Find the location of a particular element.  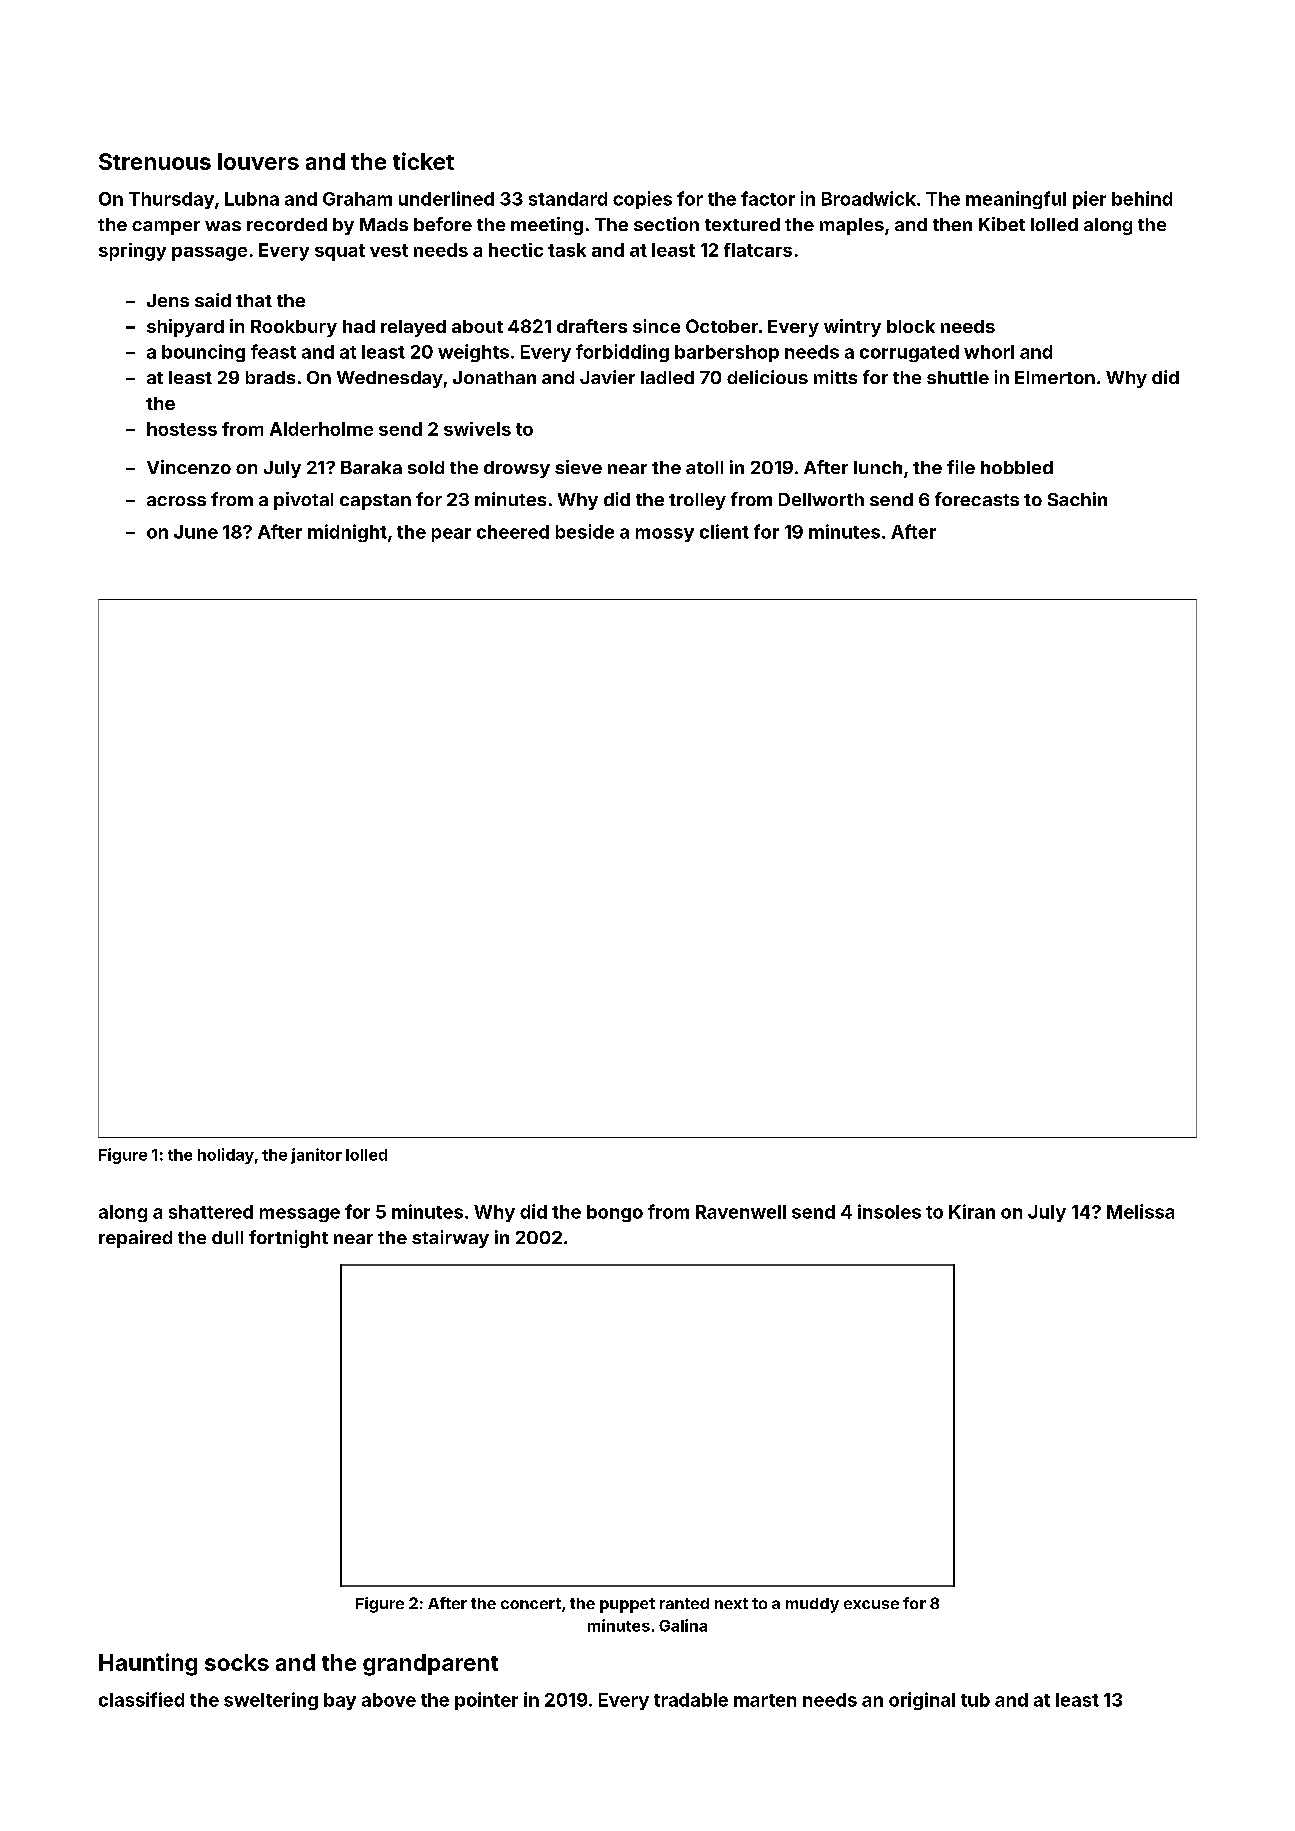

repaired is located at coordinates (135, 1239).
